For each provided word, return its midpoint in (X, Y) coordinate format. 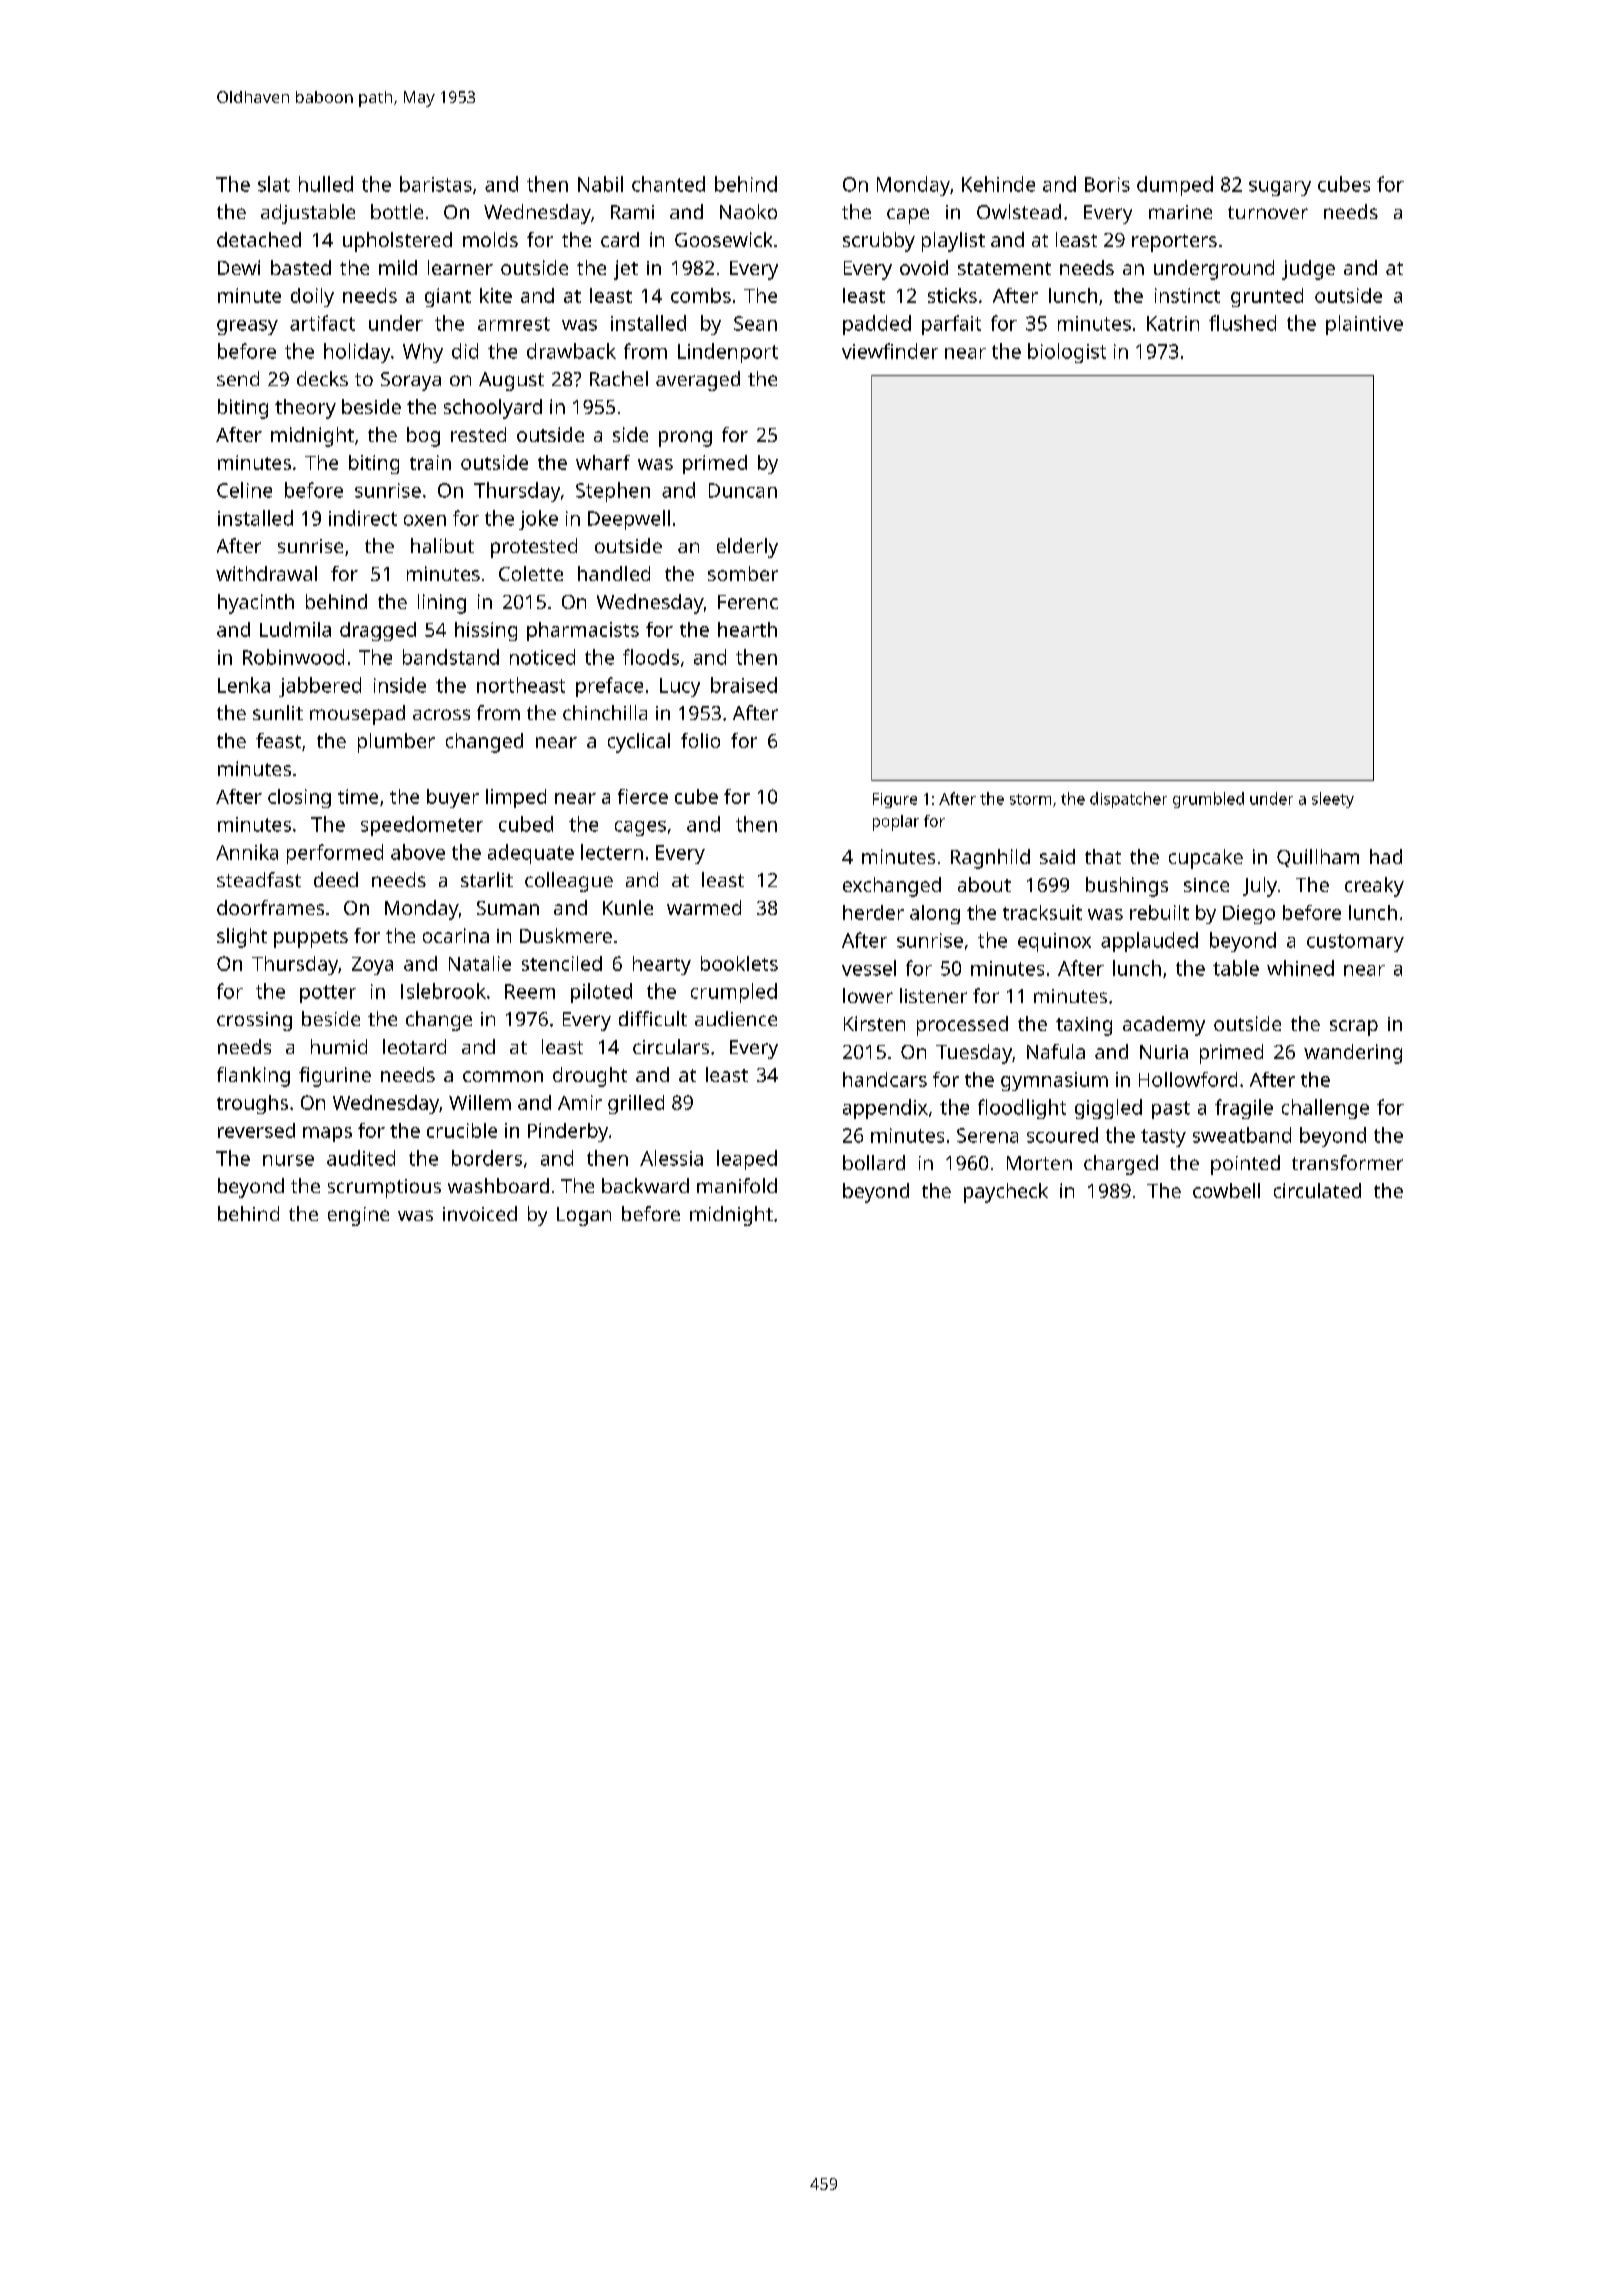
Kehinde (998, 184)
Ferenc (748, 602)
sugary (1280, 188)
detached (259, 239)
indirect (363, 518)
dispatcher (1128, 800)
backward (645, 1185)
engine (358, 1216)
